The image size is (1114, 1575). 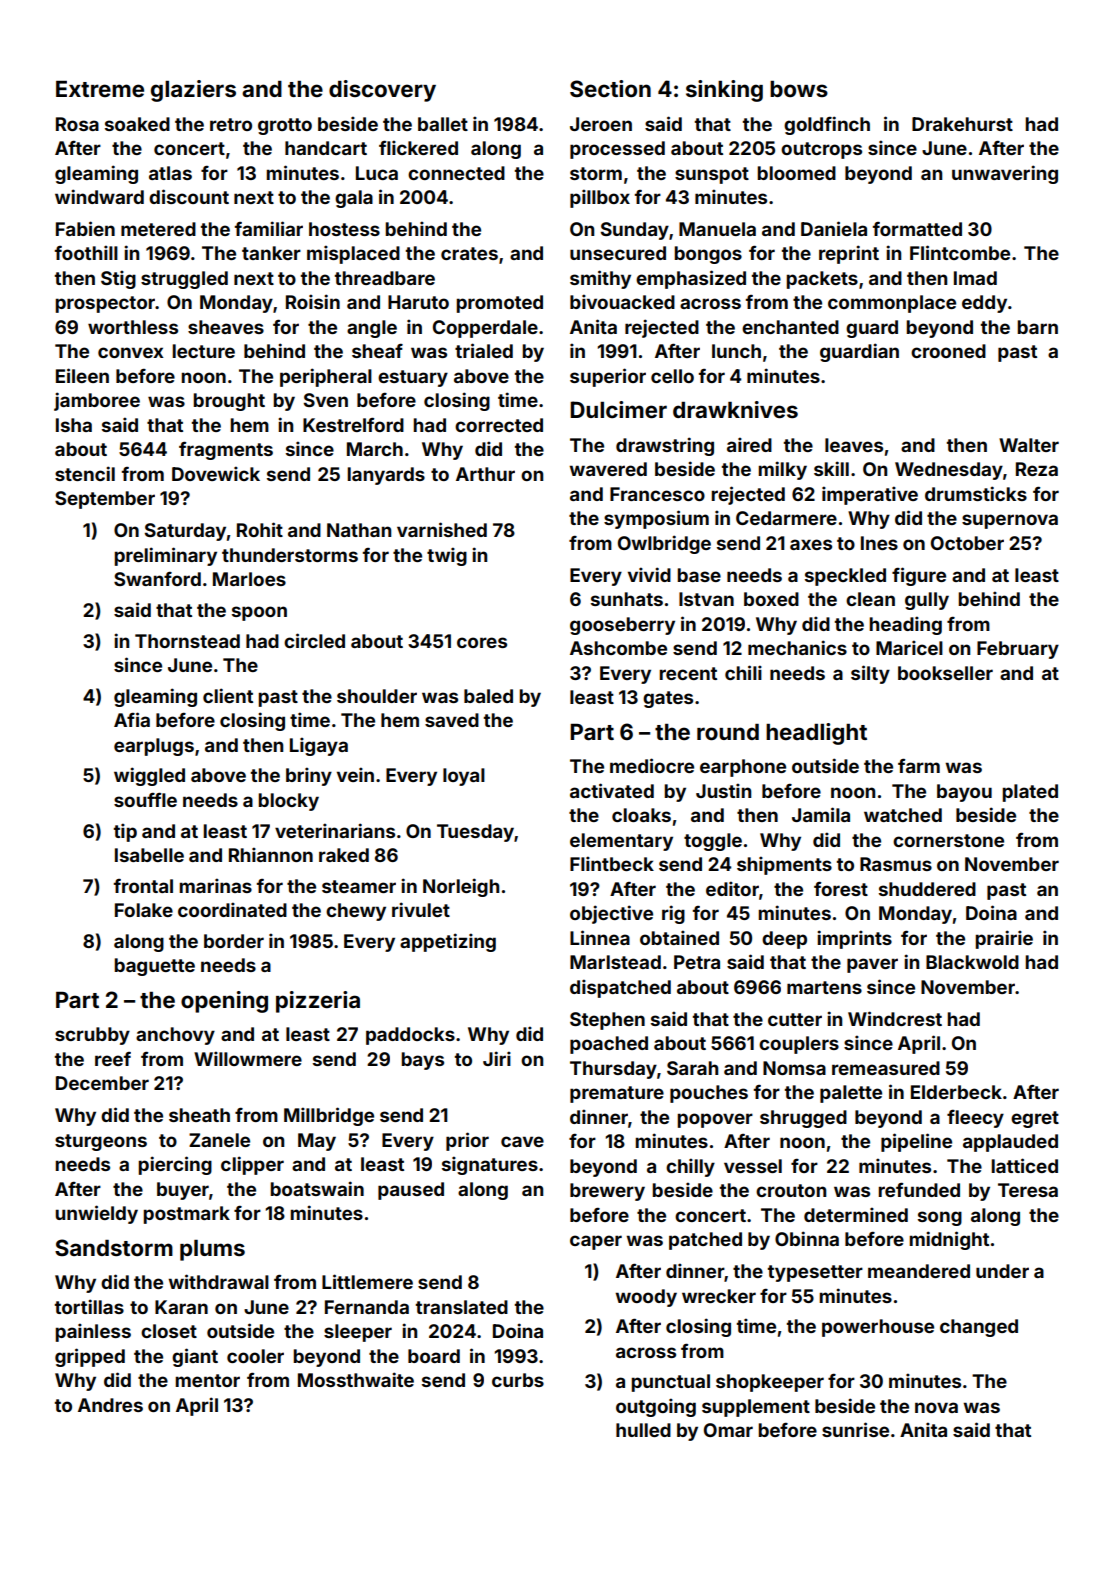 What do you see at coordinates (219, 1140) in the page?
I see `Zanele` at bounding box center [219, 1140].
